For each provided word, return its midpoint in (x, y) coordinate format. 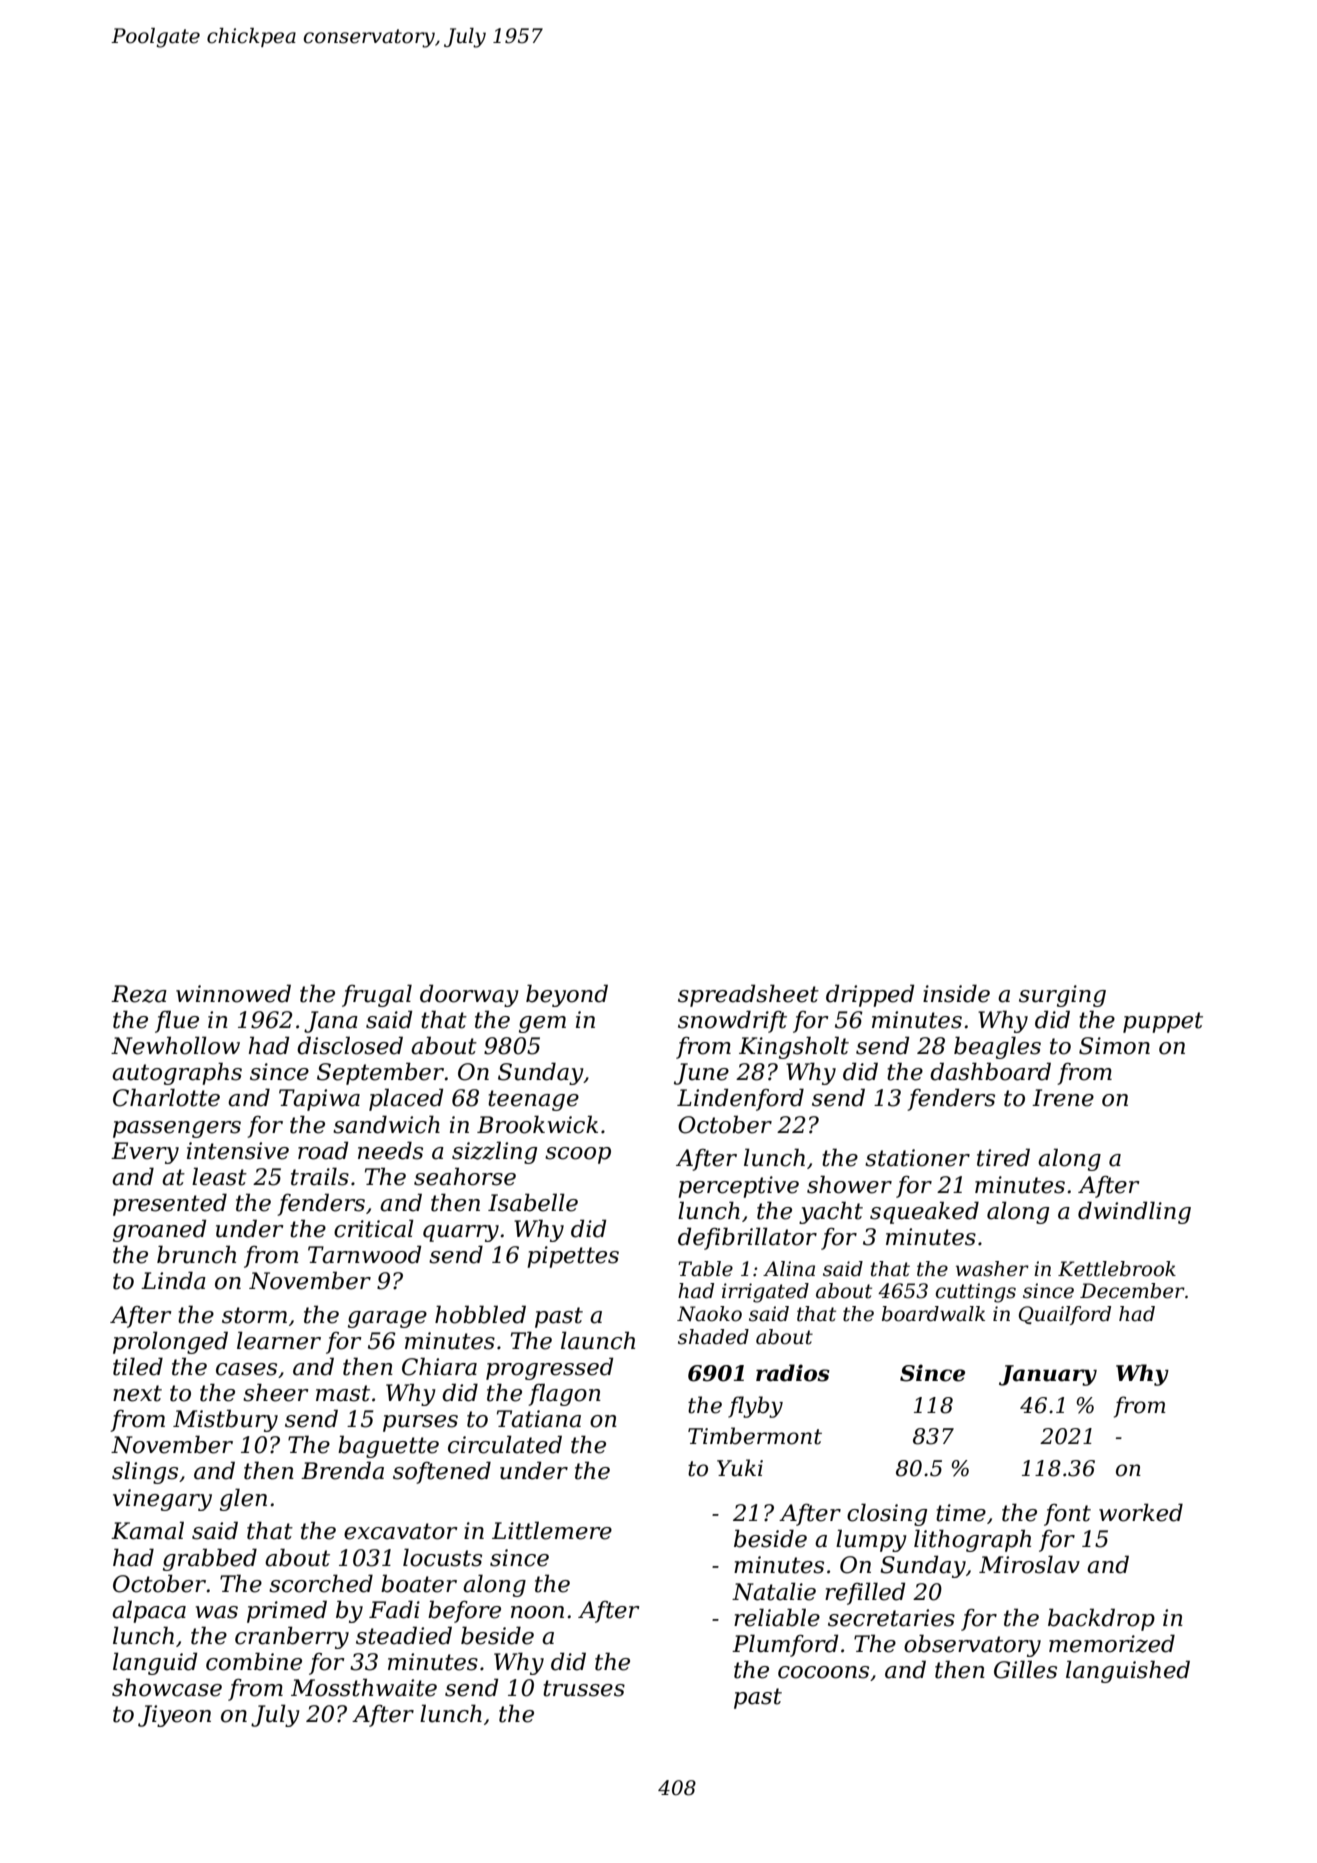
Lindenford (740, 1099)
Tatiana (539, 1419)
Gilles (1025, 1669)
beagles (997, 1047)
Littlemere (552, 1530)
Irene (1063, 1098)
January (1048, 1375)
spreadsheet (748, 995)
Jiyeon (174, 1716)
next (137, 1393)
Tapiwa (319, 1100)
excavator (401, 1531)
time (961, 1513)
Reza (139, 994)
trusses (584, 1688)
